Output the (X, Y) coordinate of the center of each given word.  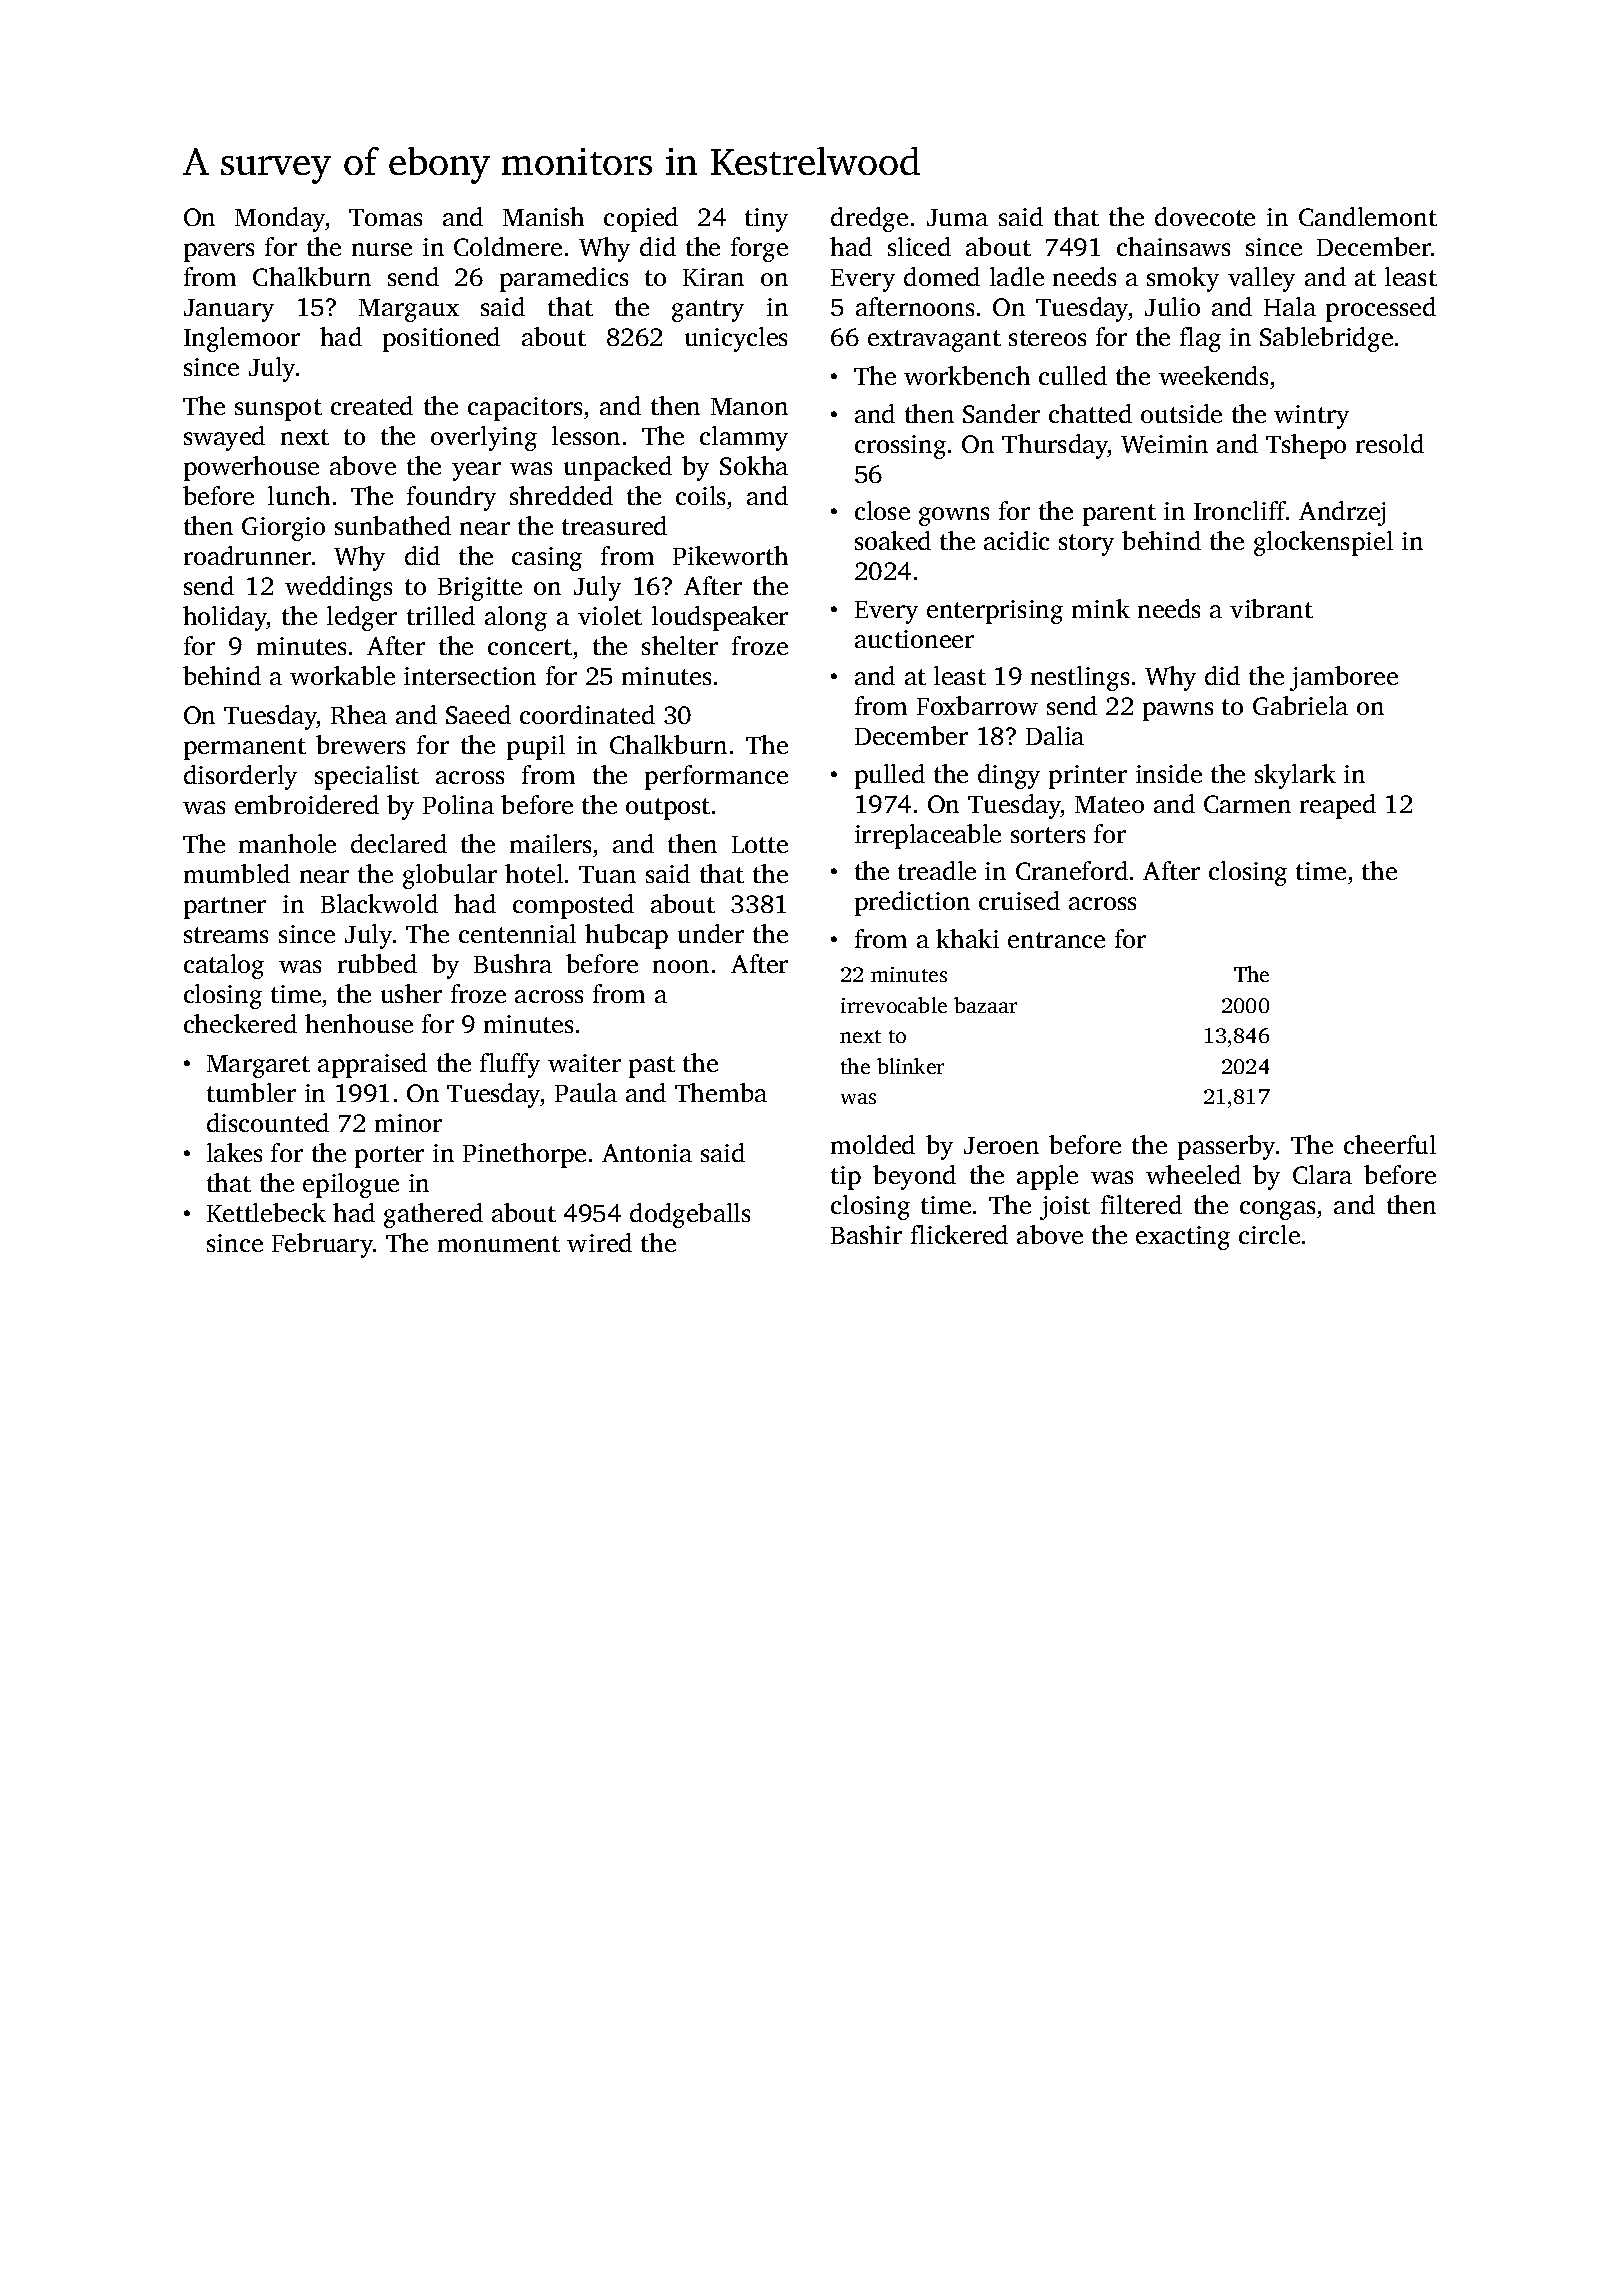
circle (1269, 1234)
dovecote (1205, 216)
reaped (1338, 806)
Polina (458, 804)
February (322, 1245)
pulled (890, 776)
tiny (766, 220)
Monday (280, 219)
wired (599, 1242)
